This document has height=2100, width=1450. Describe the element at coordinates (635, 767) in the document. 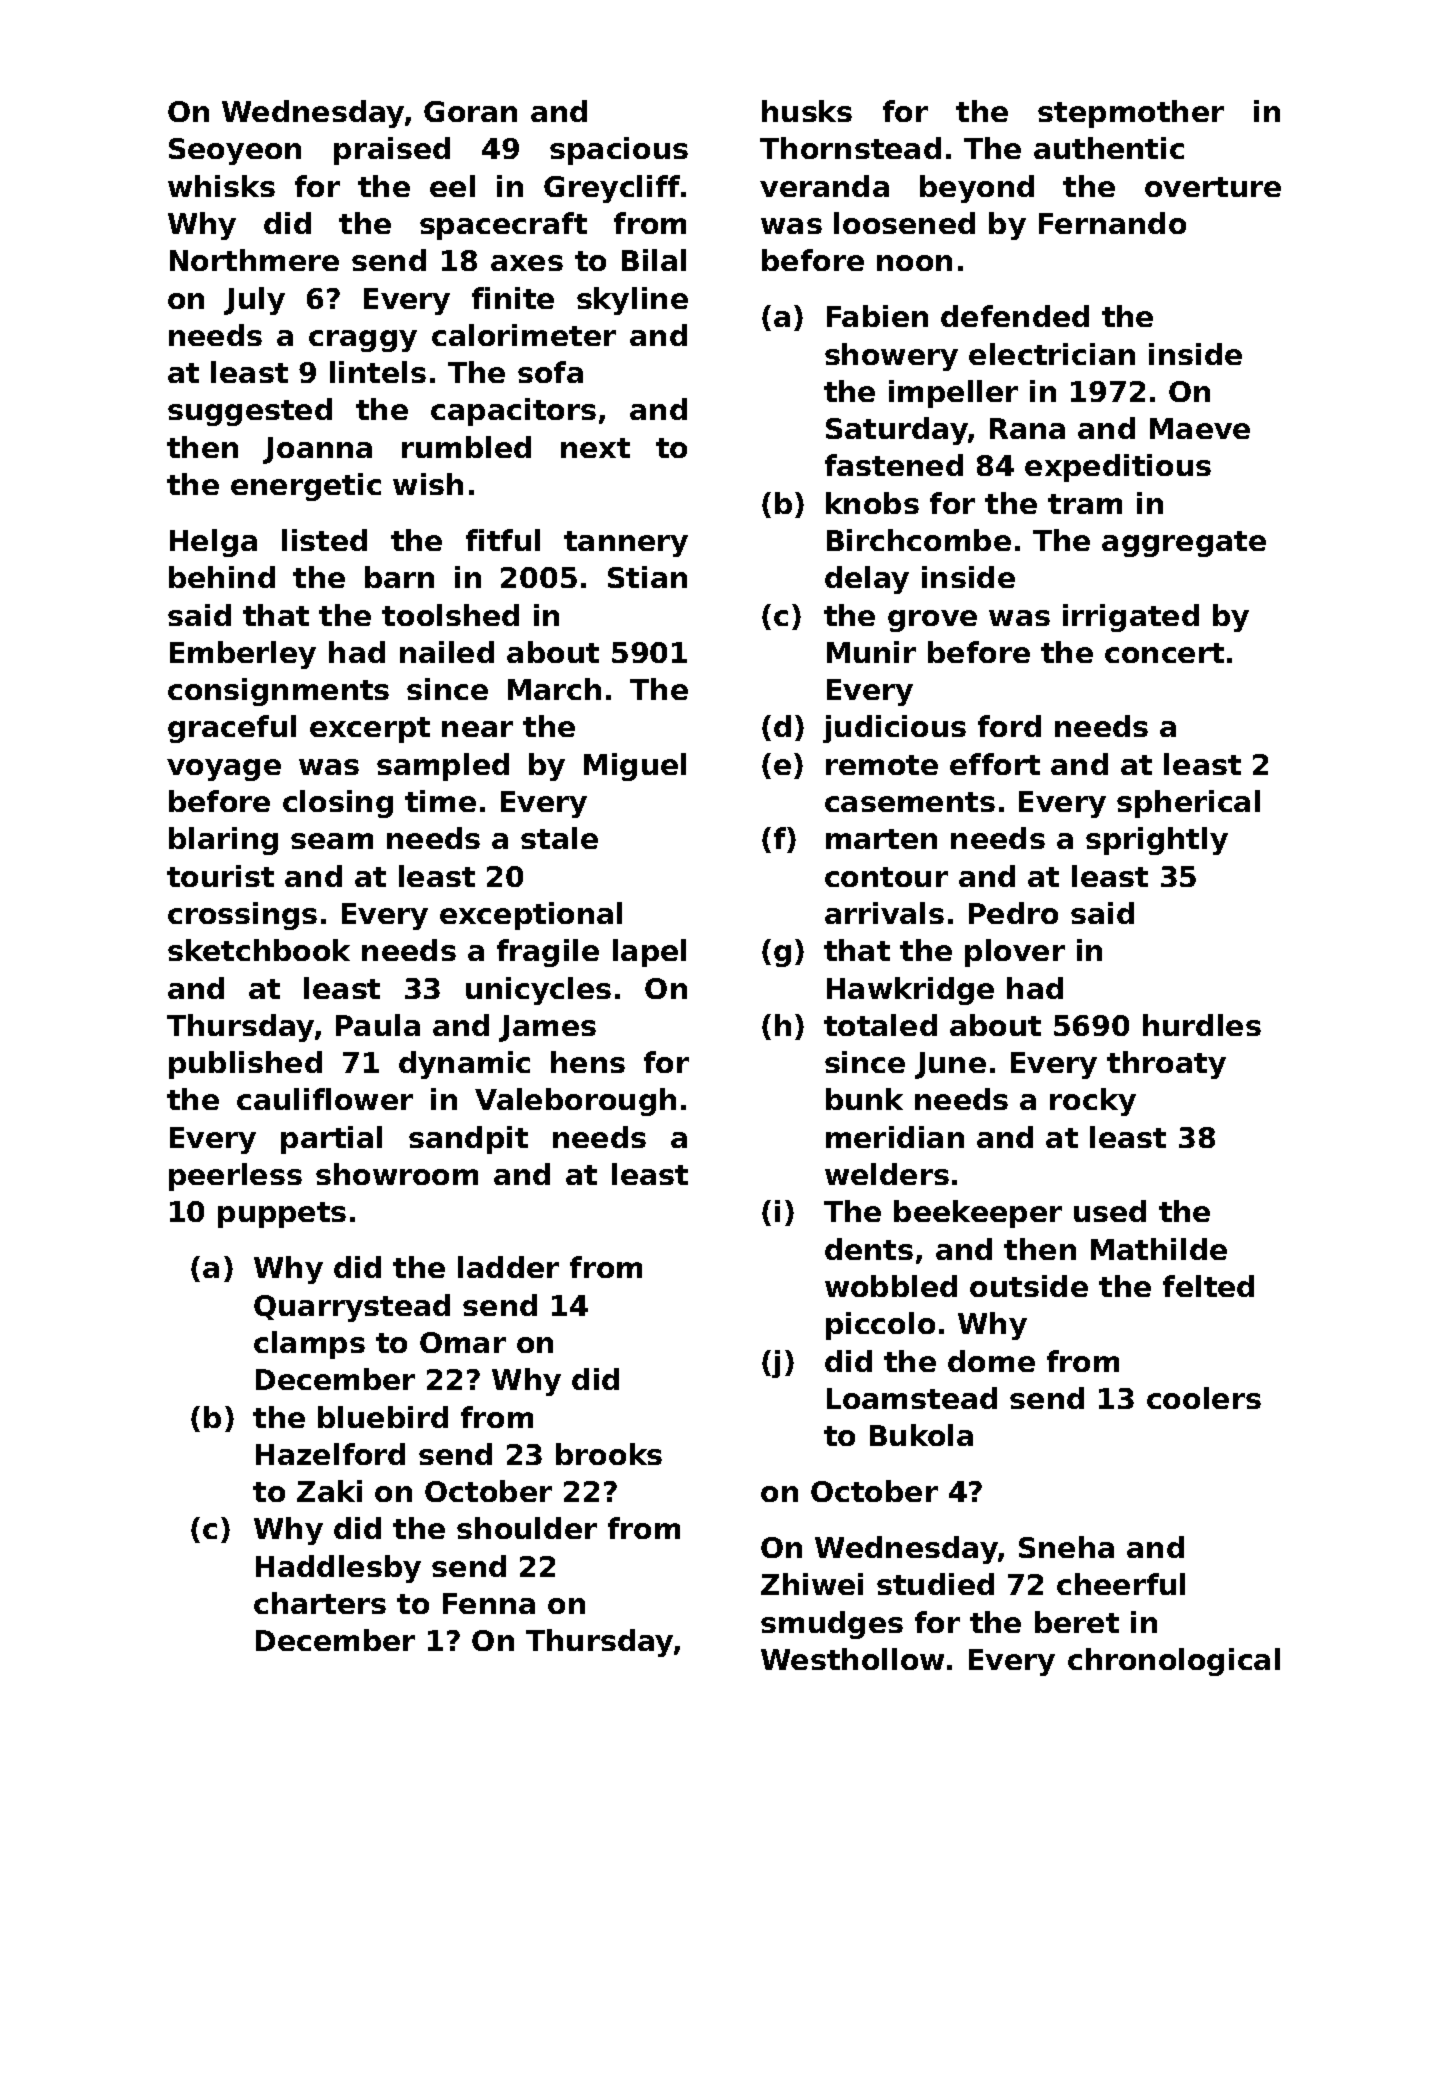

I see `Miguel` at that location.
